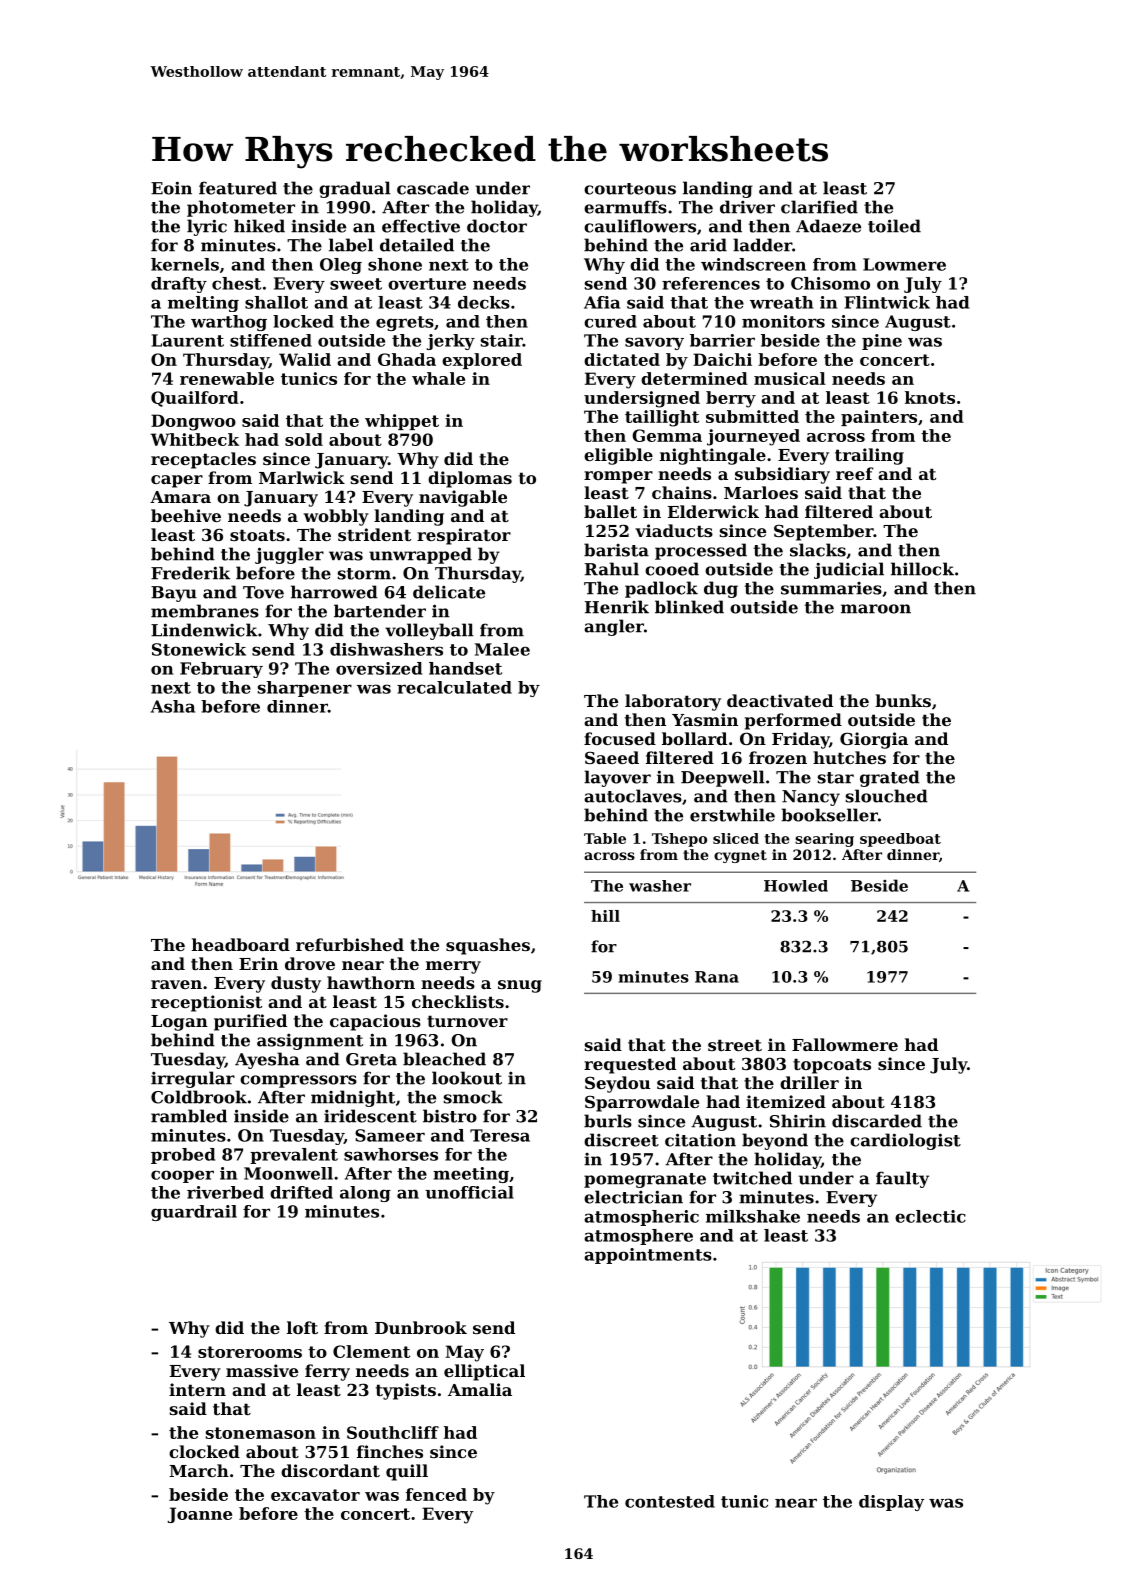 The width and height of the screenshot is (1127, 1594). Describe the element at coordinates (484, 1372) in the screenshot. I see `elliptical` at that location.
